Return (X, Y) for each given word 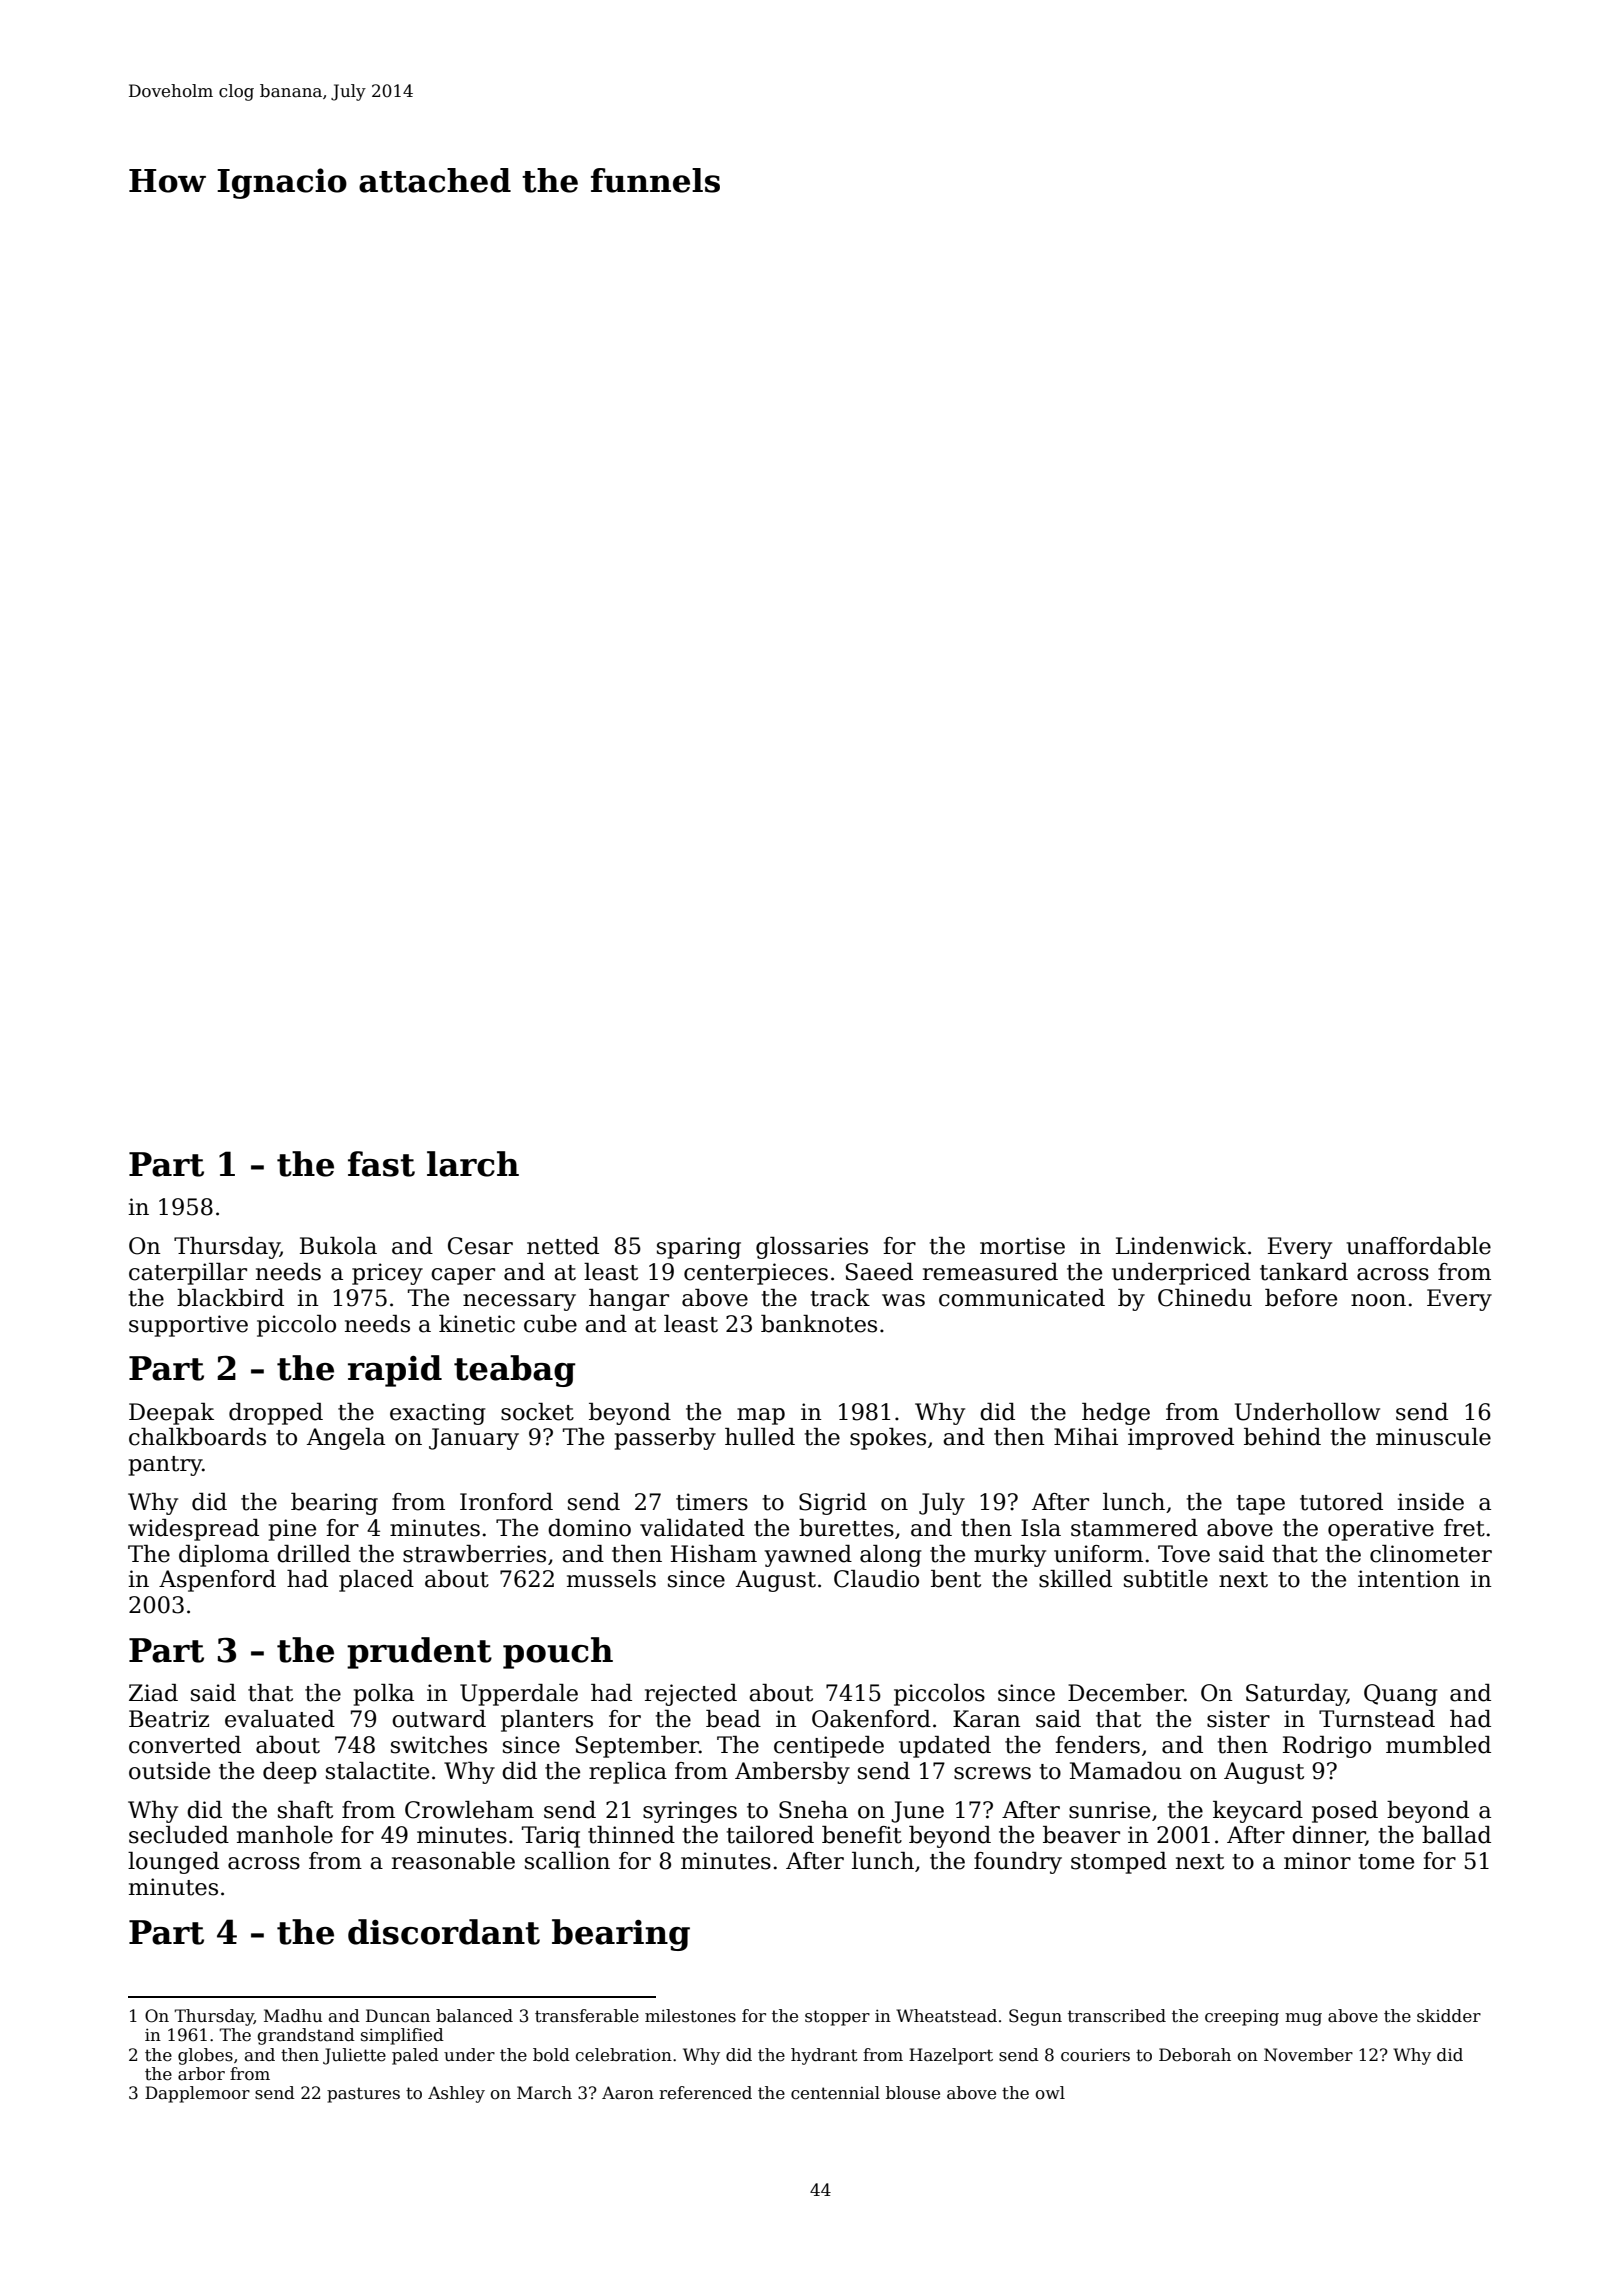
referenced (705, 2093)
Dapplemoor (197, 2094)
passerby (665, 1439)
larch (473, 1164)
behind (1282, 1437)
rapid (395, 1371)
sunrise (1109, 1810)
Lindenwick (1181, 1246)
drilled (314, 1554)
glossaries (812, 1248)
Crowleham (469, 1810)
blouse (913, 2093)
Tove (1184, 1554)
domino (589, 1528)
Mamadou (1126, 1771)
